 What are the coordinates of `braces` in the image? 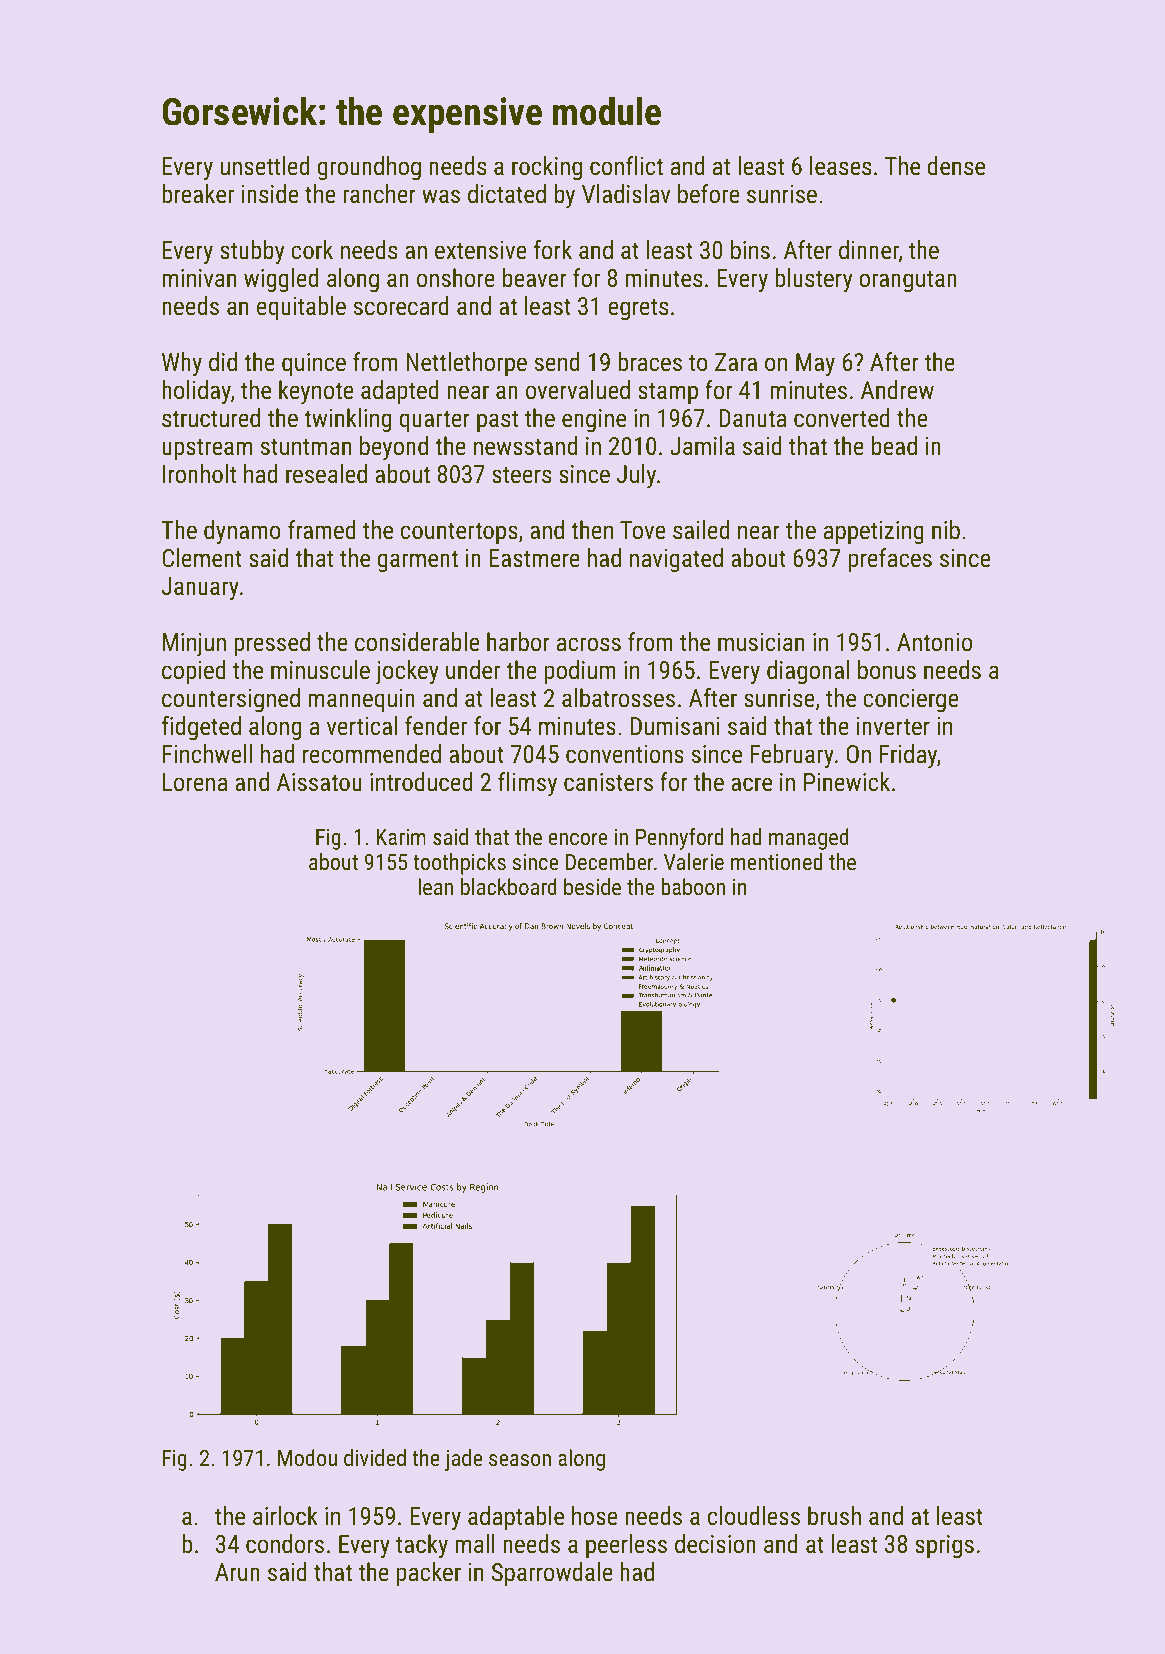 It's located at (650, 361).
